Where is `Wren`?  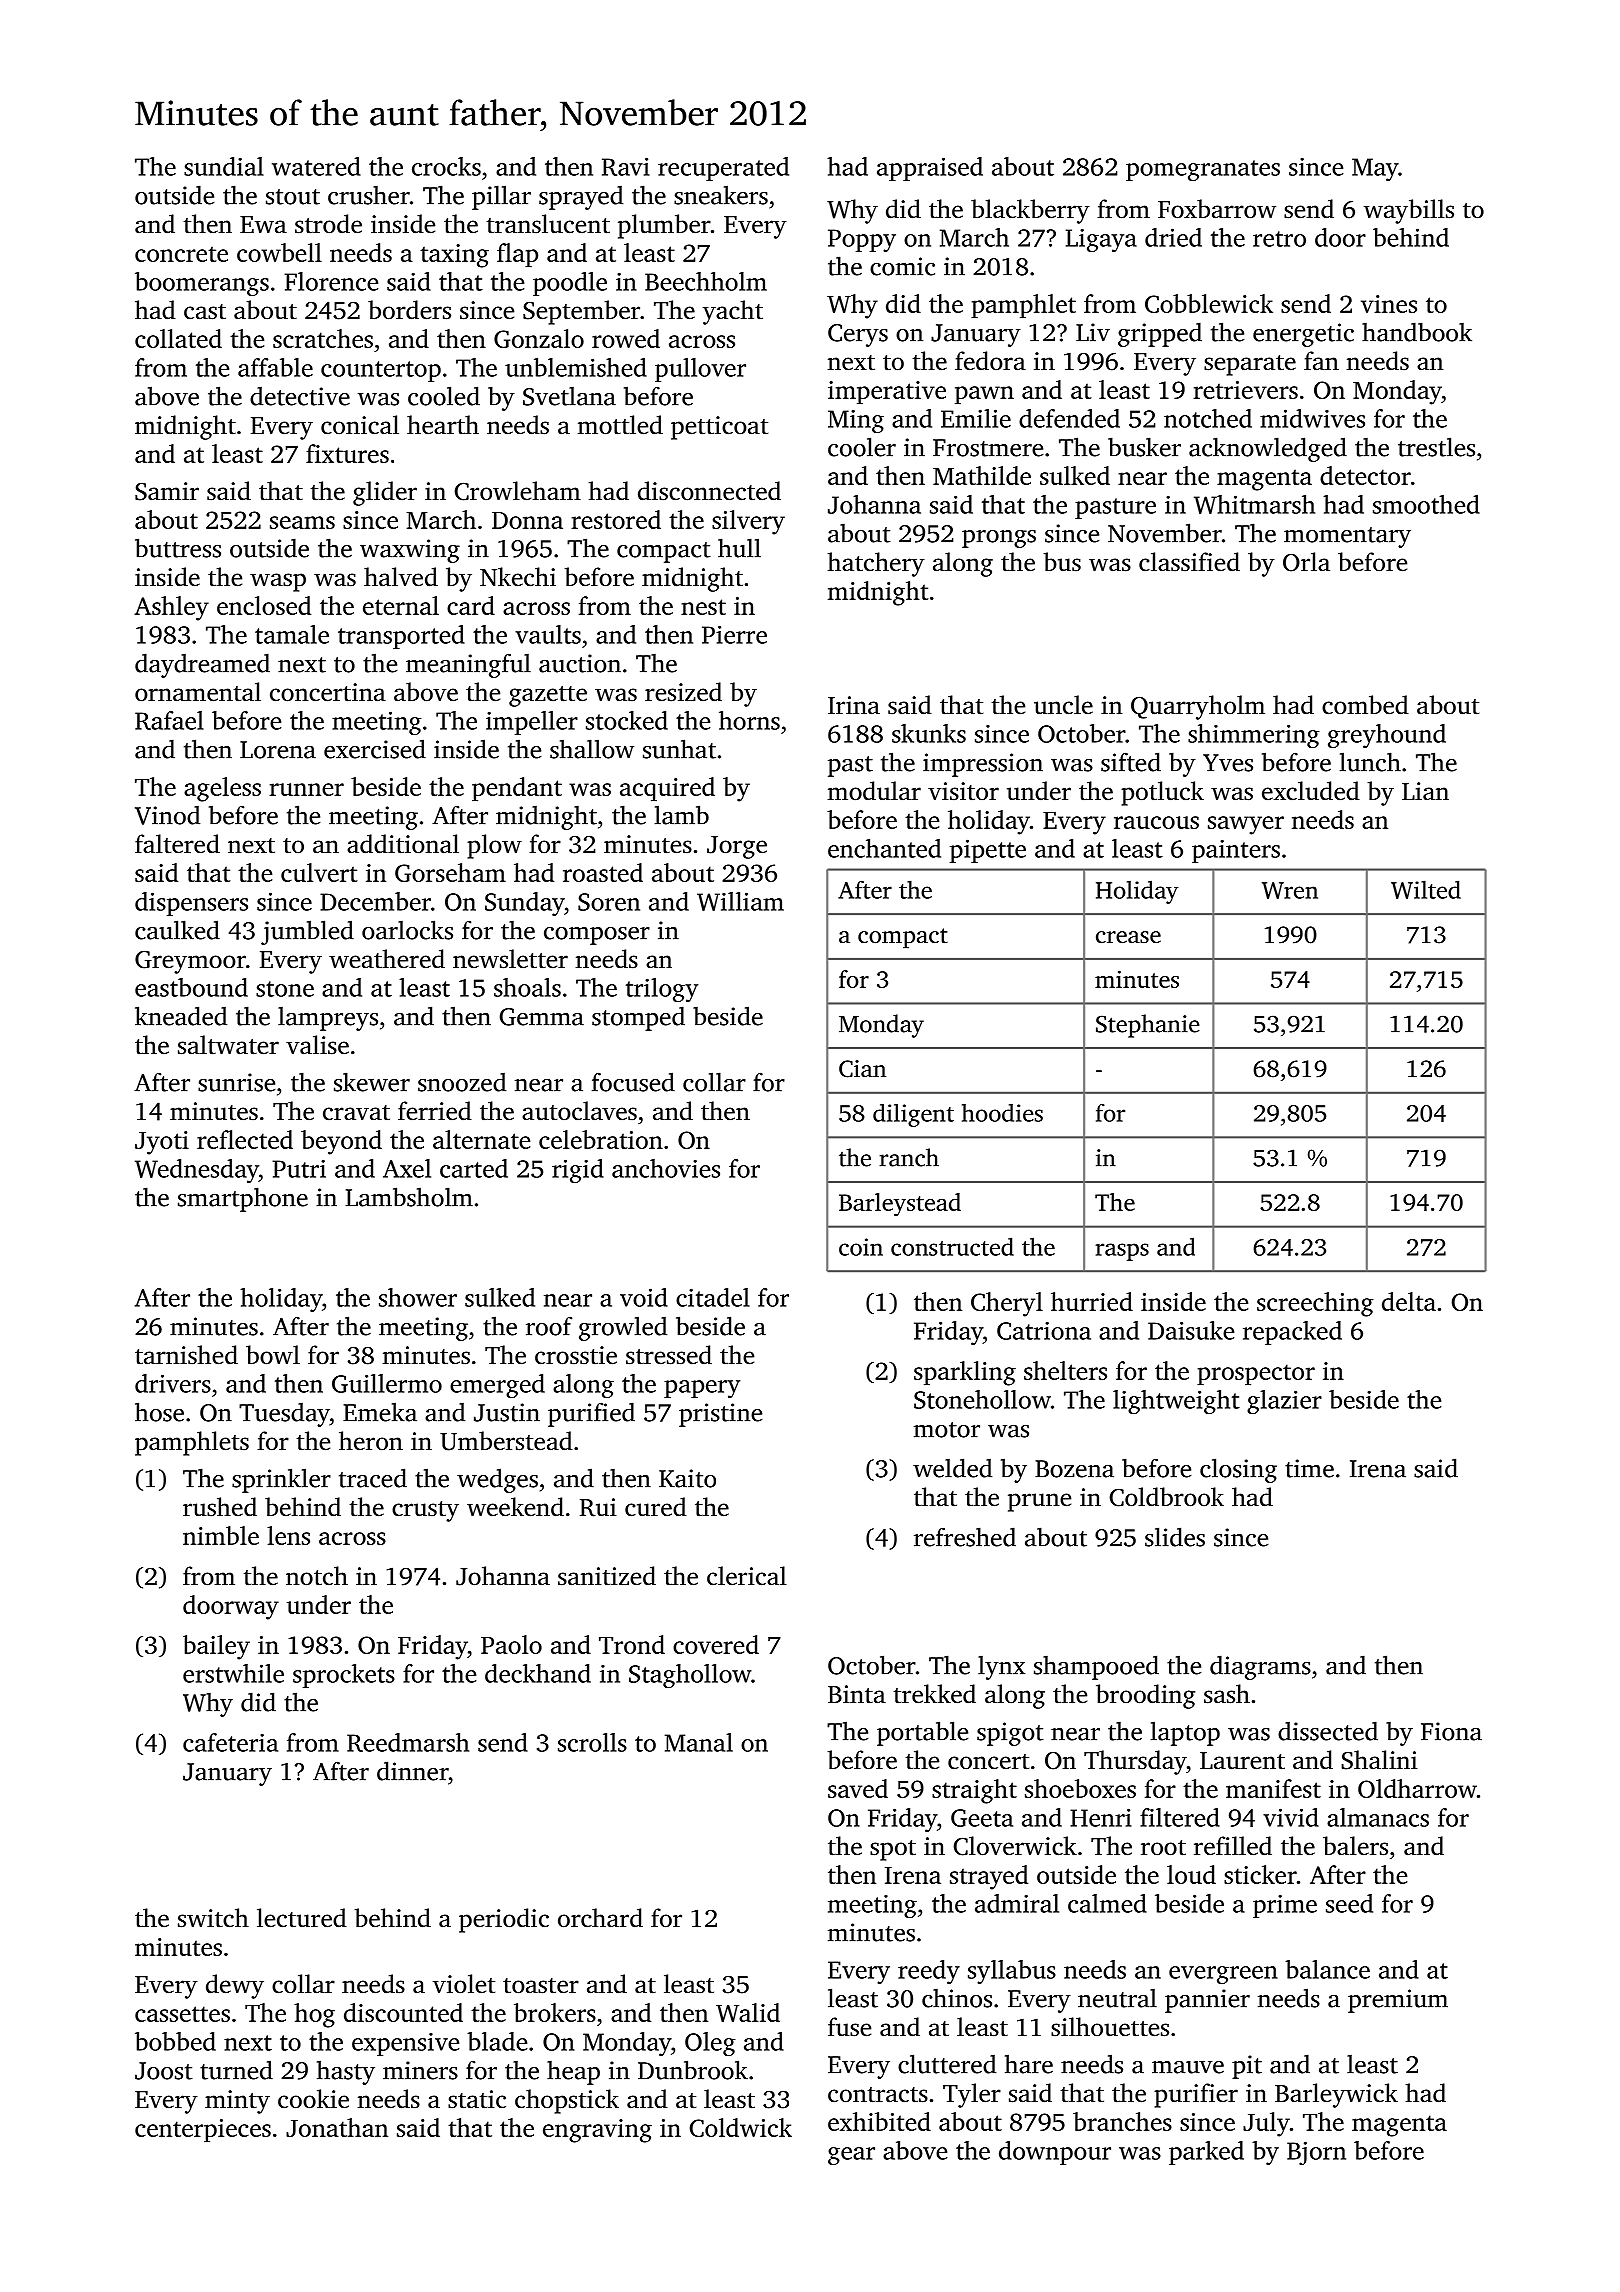
Wren is located at coordinates (1290, 890).
